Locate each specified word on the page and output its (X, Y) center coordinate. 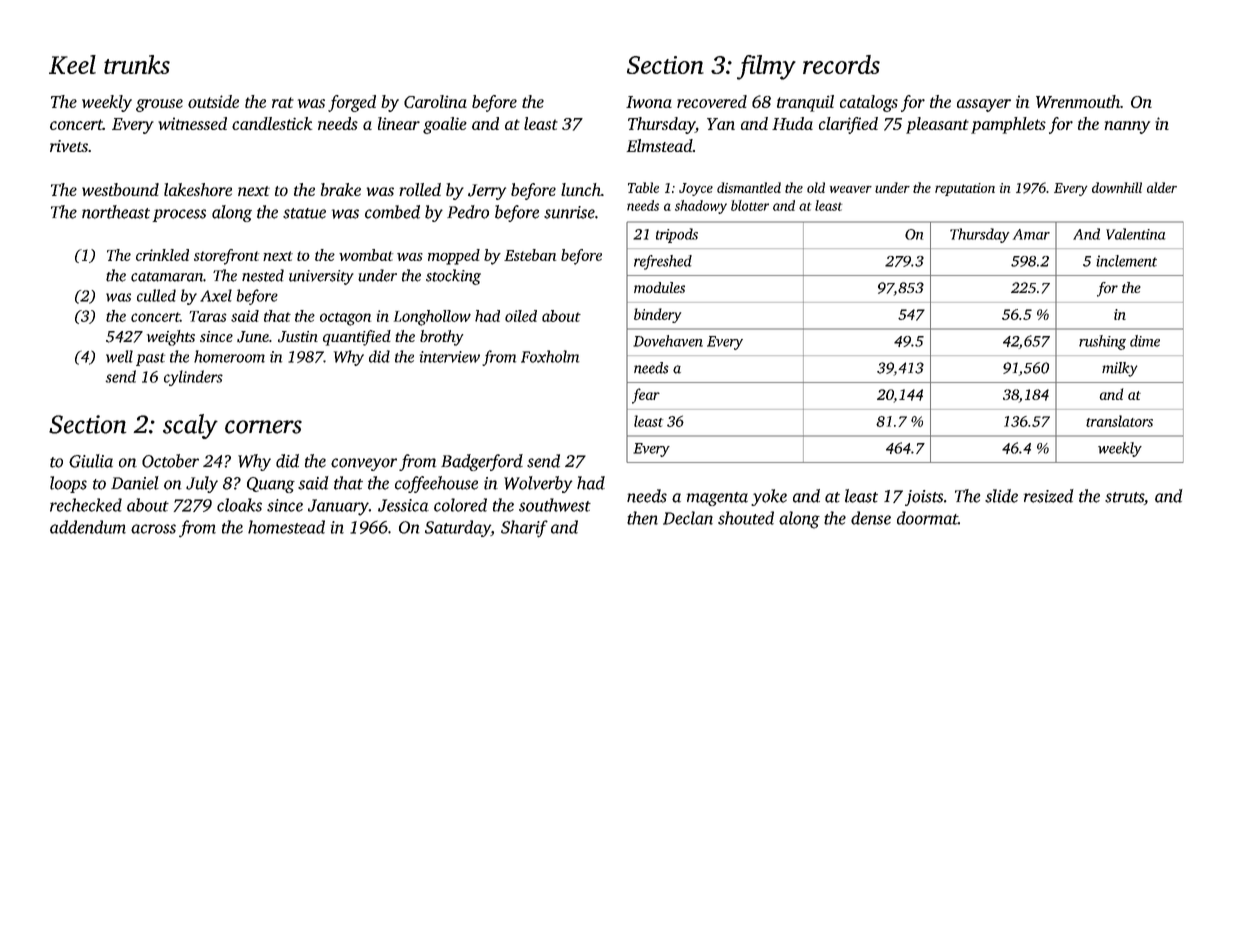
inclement (1126, 261)
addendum (88, 527)
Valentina (1136, 234)
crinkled (162, 255)
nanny (1127, 127)
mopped (454, 257)
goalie (445, 125)
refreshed (663, 262)
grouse (159, 105)
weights (171, 338)
